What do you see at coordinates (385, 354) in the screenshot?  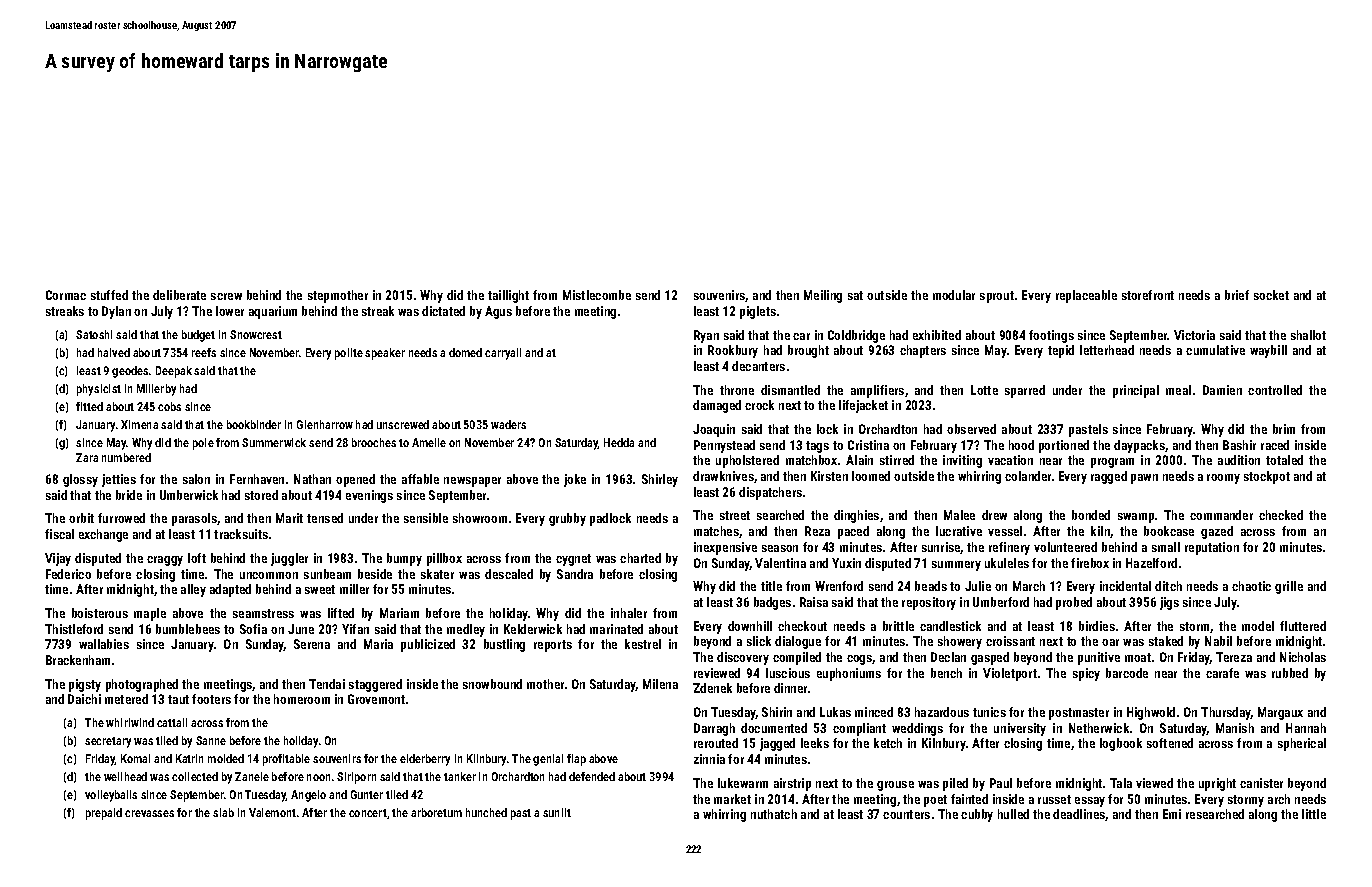 I see `speaker` at bounding box center [385, 354].
